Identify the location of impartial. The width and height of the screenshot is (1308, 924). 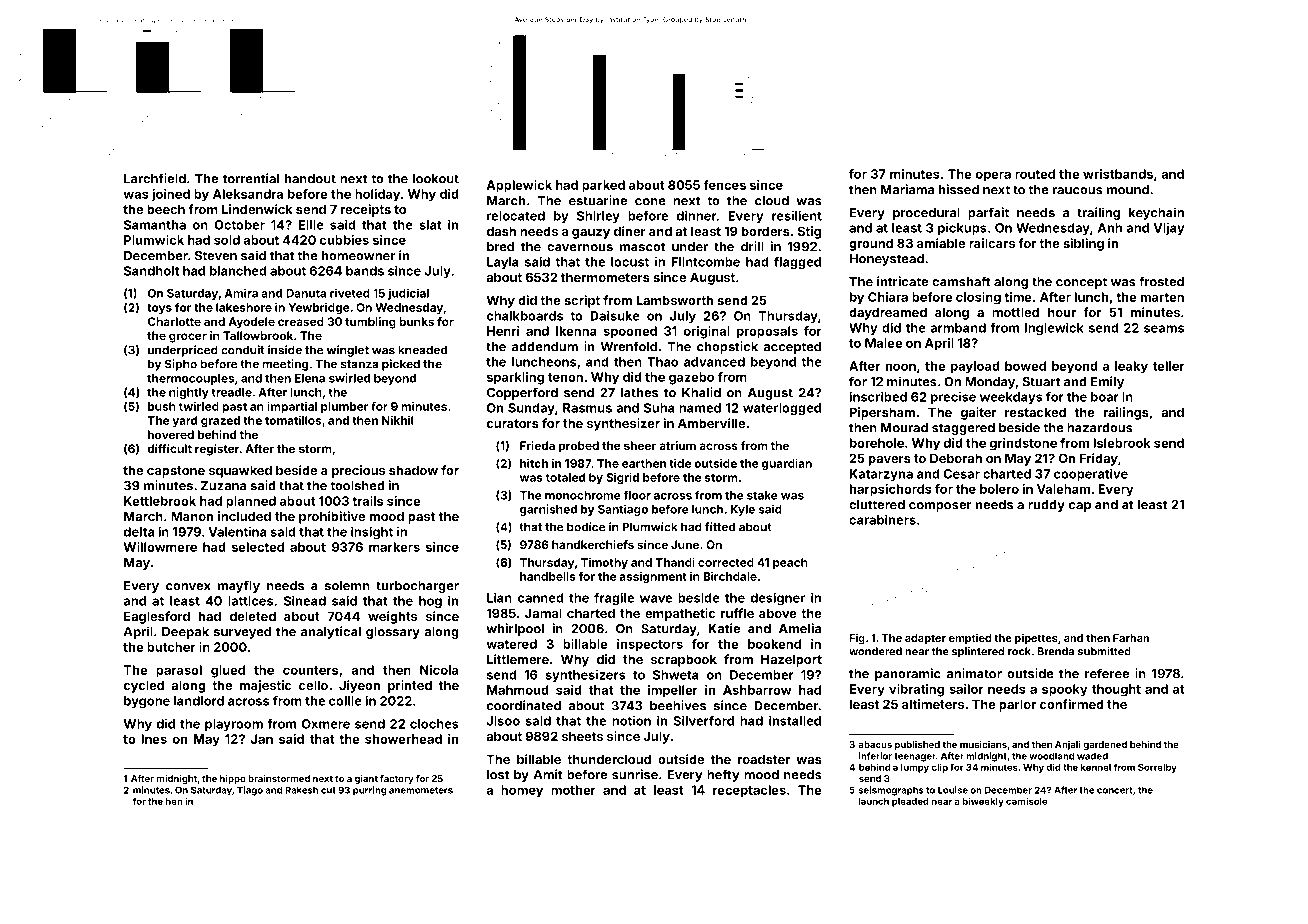
(292, 407).
